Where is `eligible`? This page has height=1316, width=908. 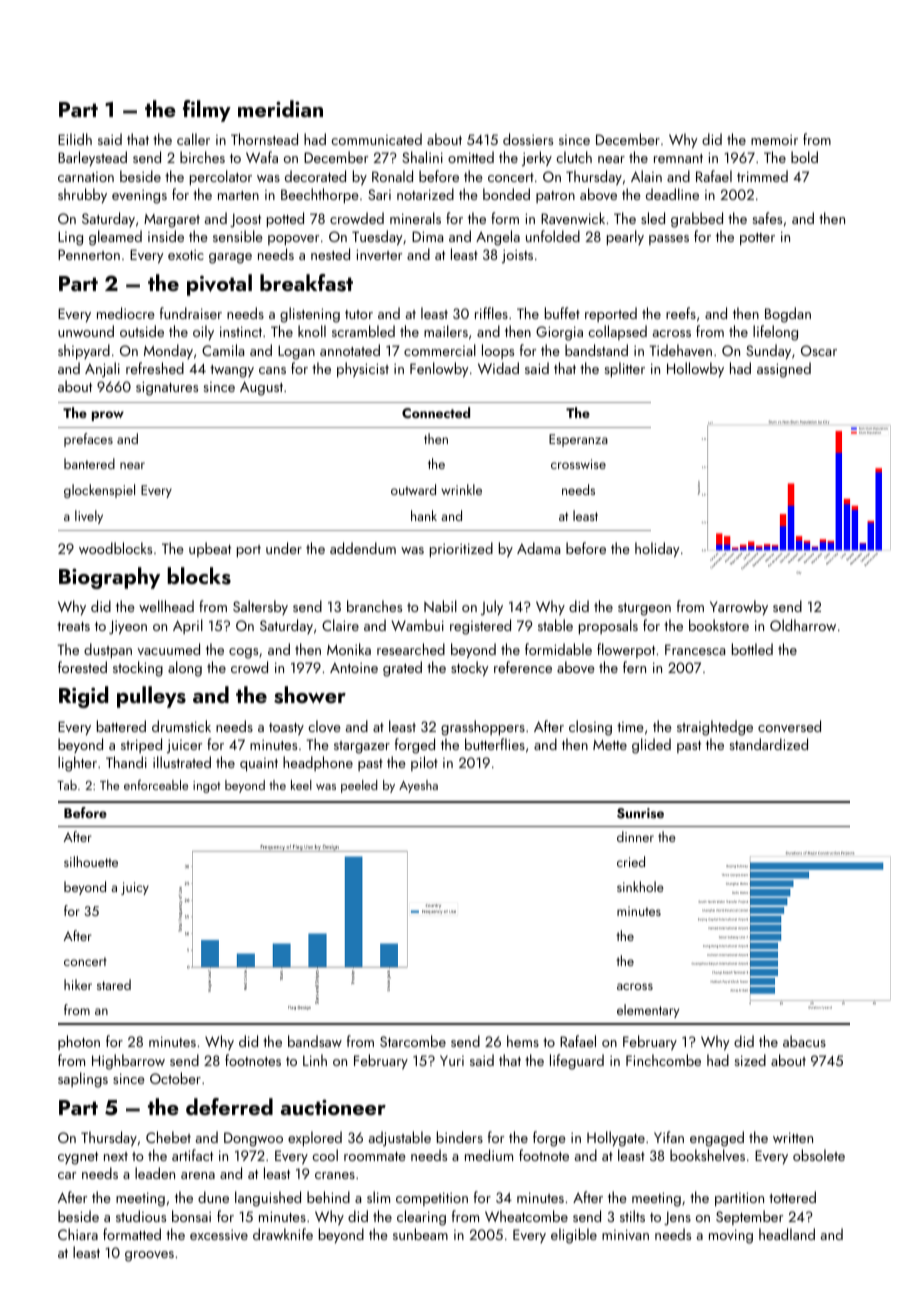 eligible is located at coordinates (574, 1236).
